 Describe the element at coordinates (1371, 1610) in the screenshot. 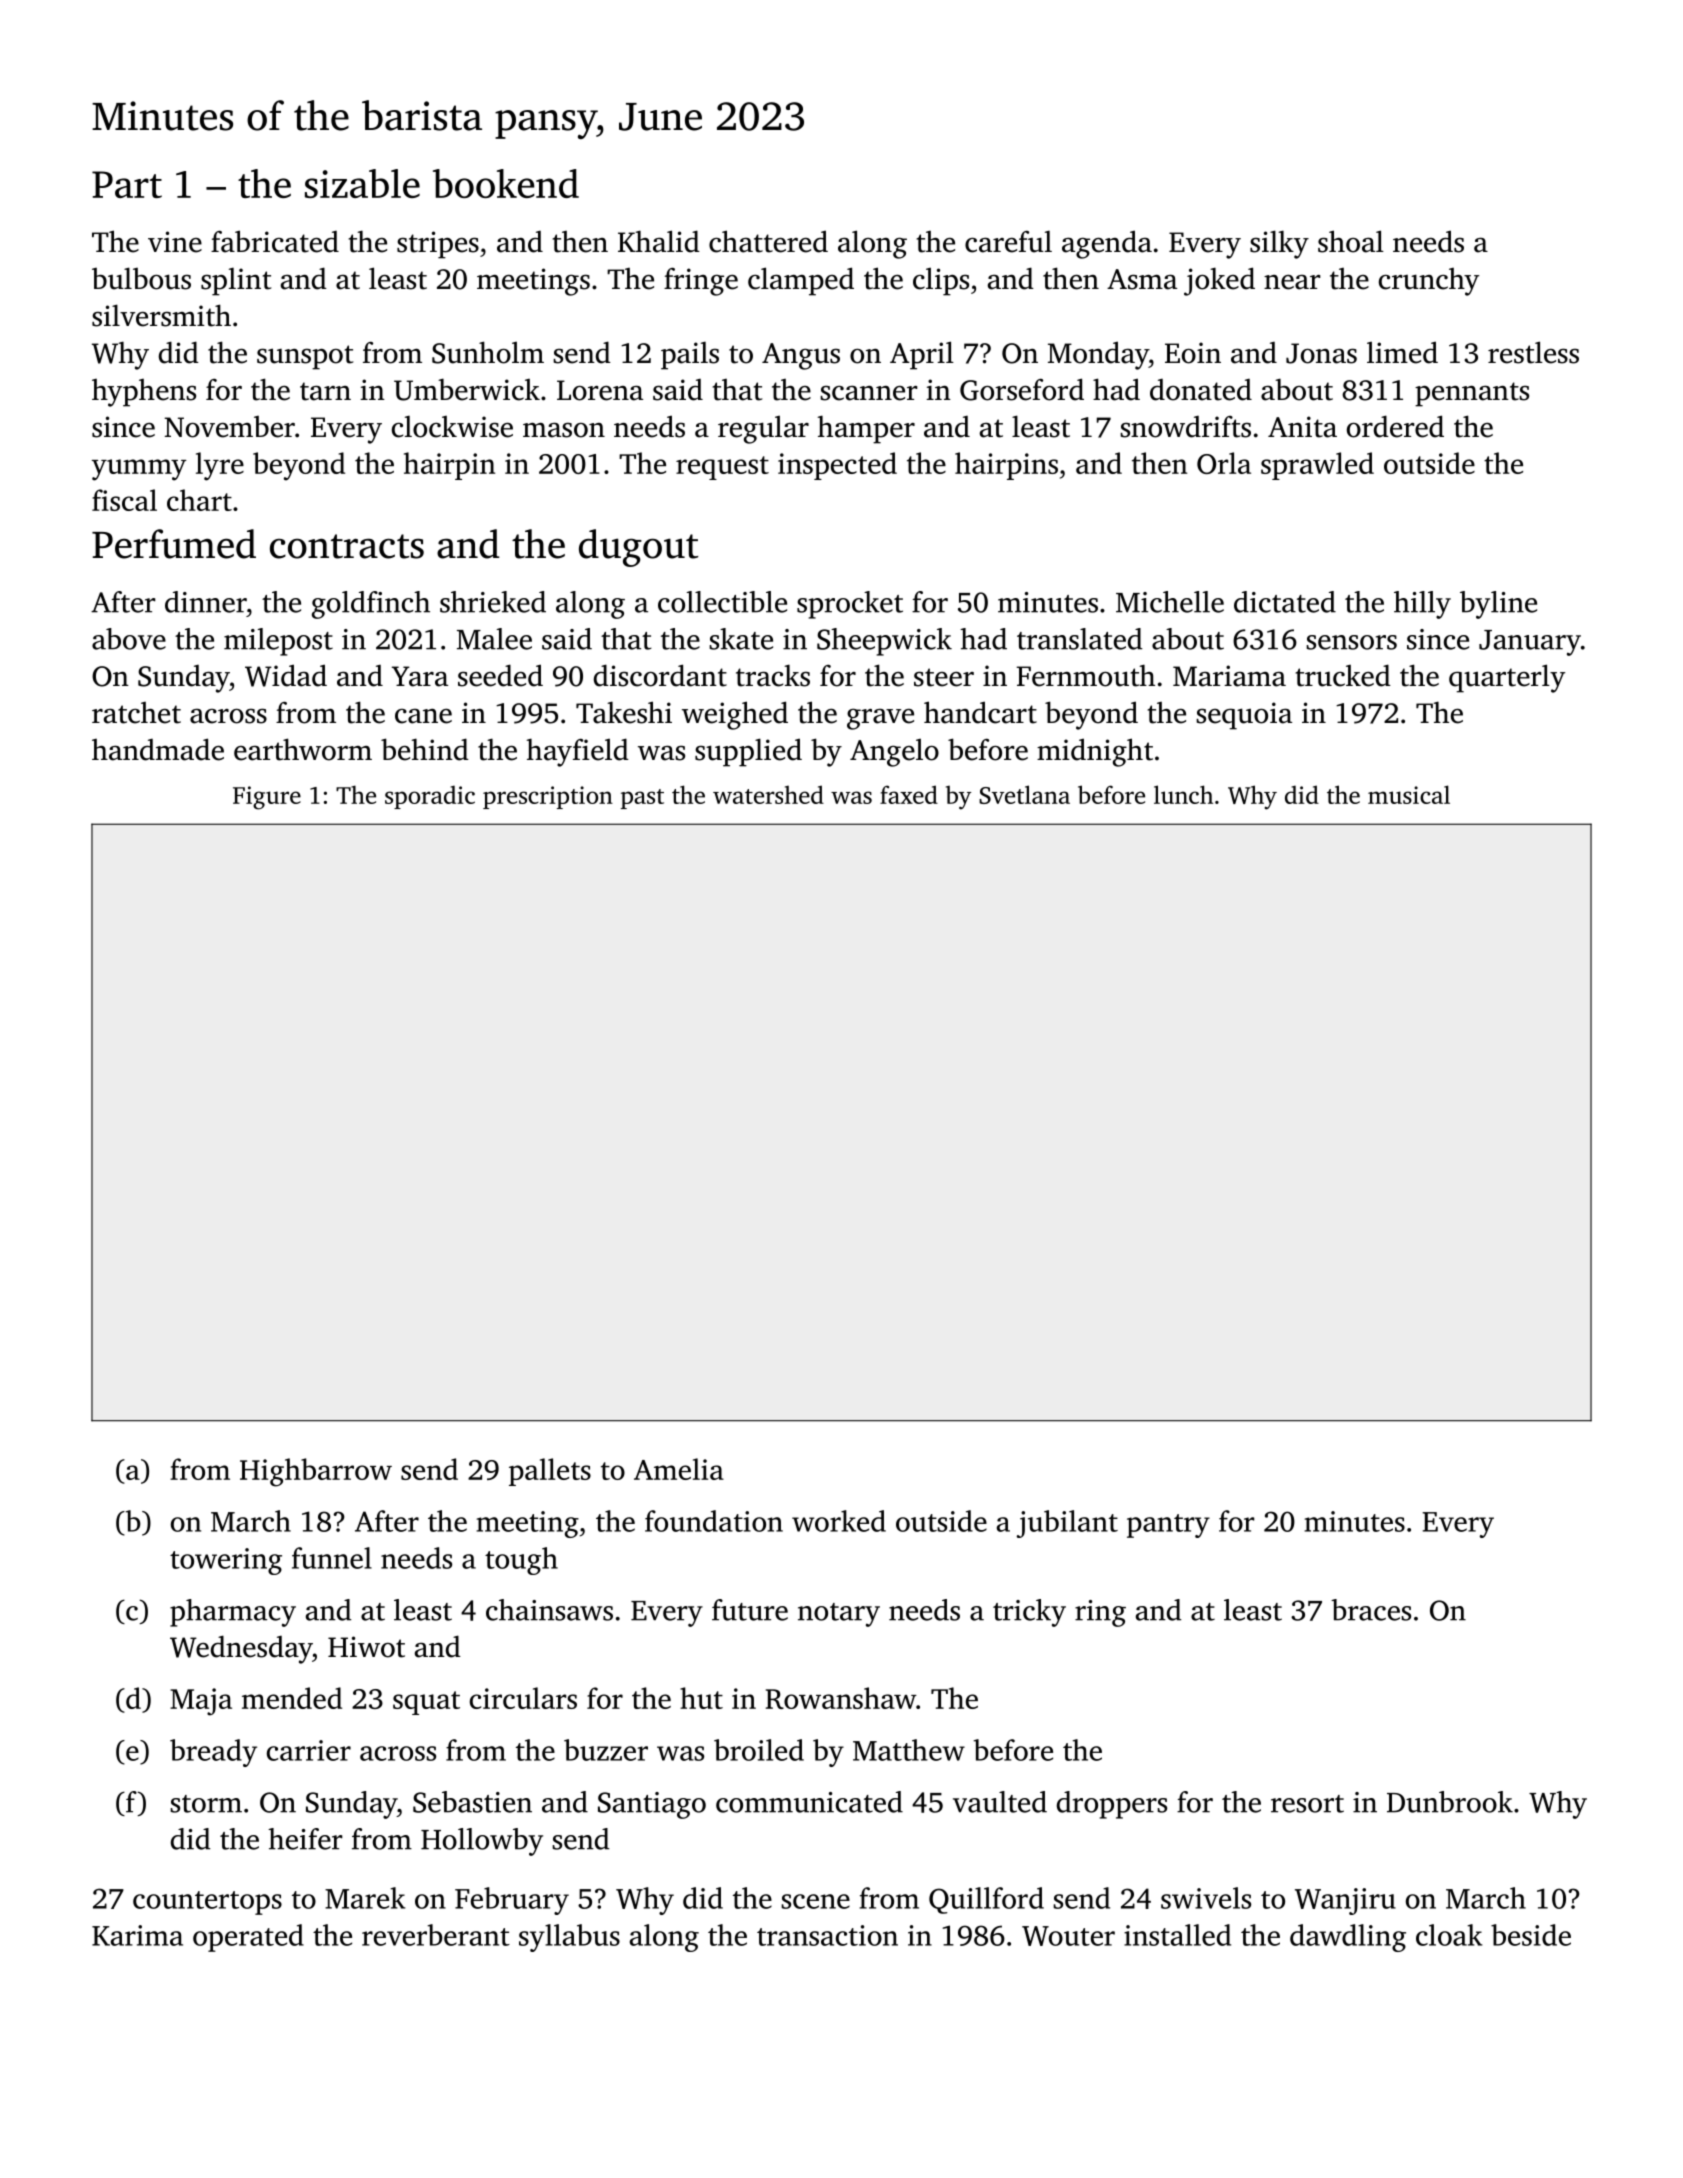

I see `braces` at that location.
